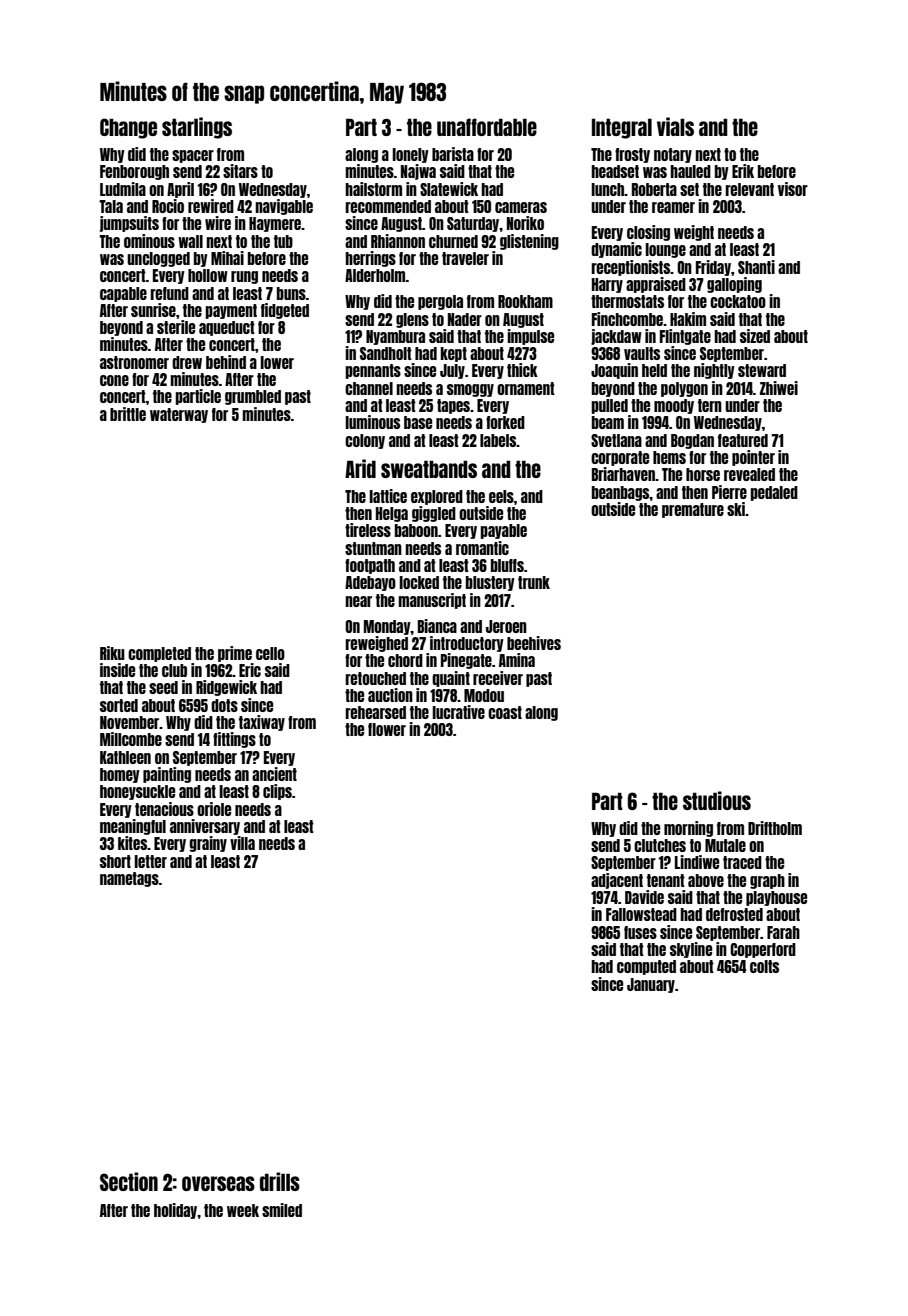 The image size is (908, 1316). Describe the element at coordinates (218, 1183) in the page. I see `overseas` at that location.
